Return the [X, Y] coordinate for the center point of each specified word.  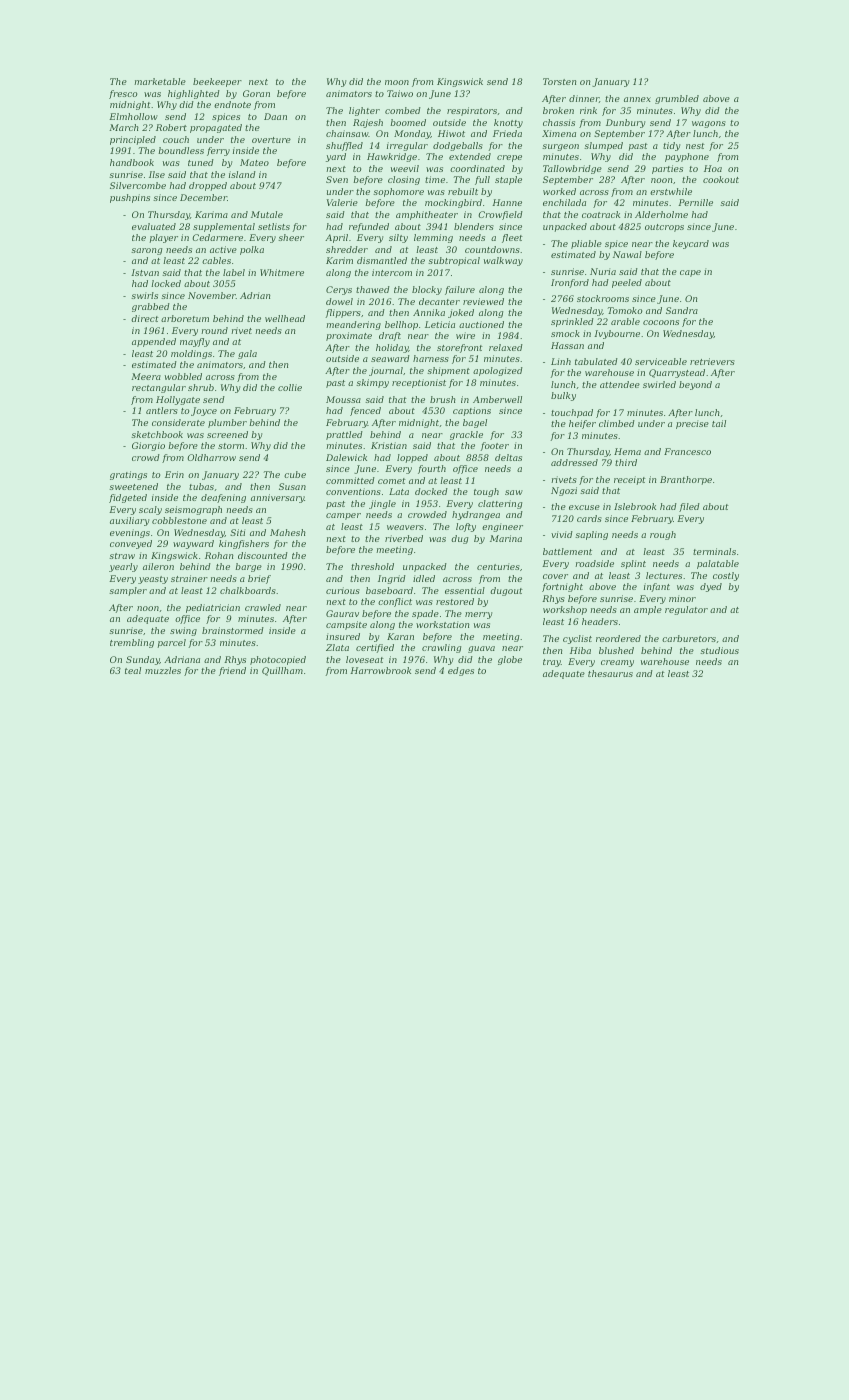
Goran [256, 93]
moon [397, 82]
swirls [144, 295]
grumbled [677, 99]
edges [461, 671]
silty [398, 238]
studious [719, 650]
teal [133, 670]
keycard [691, 244]
